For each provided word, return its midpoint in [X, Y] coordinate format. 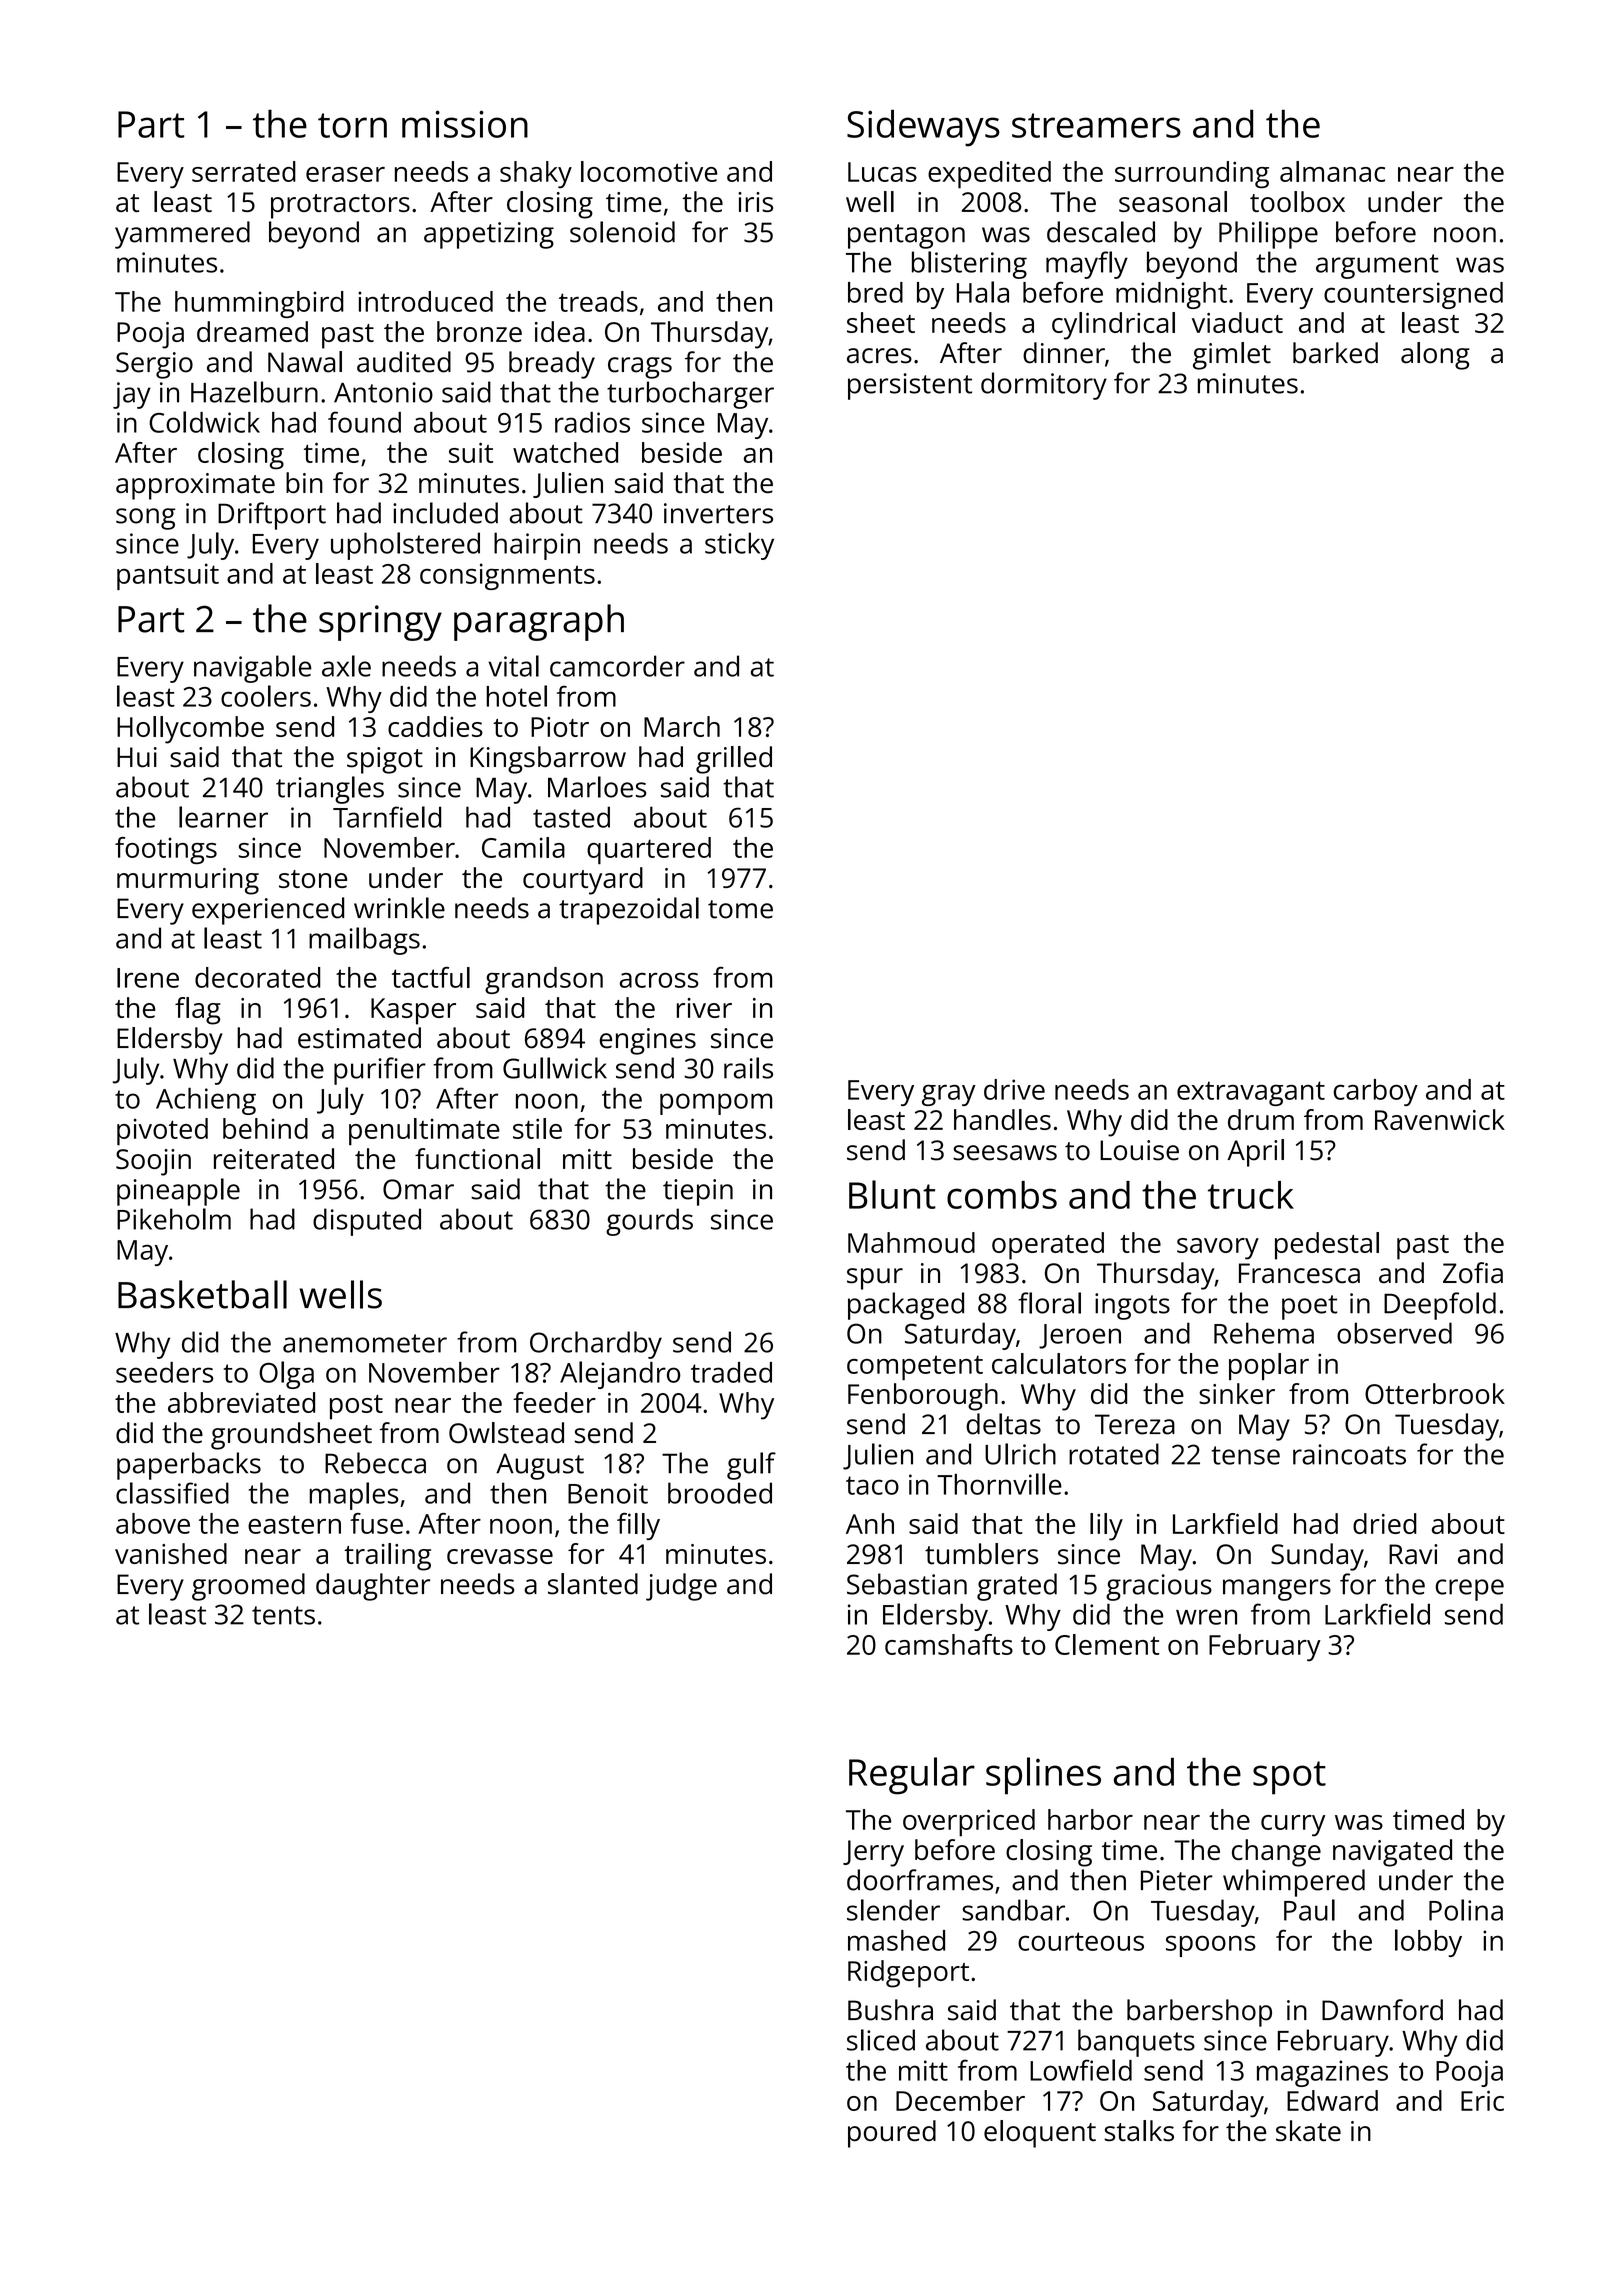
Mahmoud [911, 1242]
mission [465, 124]
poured [892, 2134]
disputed [367, 1222]
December [960, 2100]
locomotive [649, 171]
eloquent [1040, 2134]
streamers [1096, 125]
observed [1394, 1333]
